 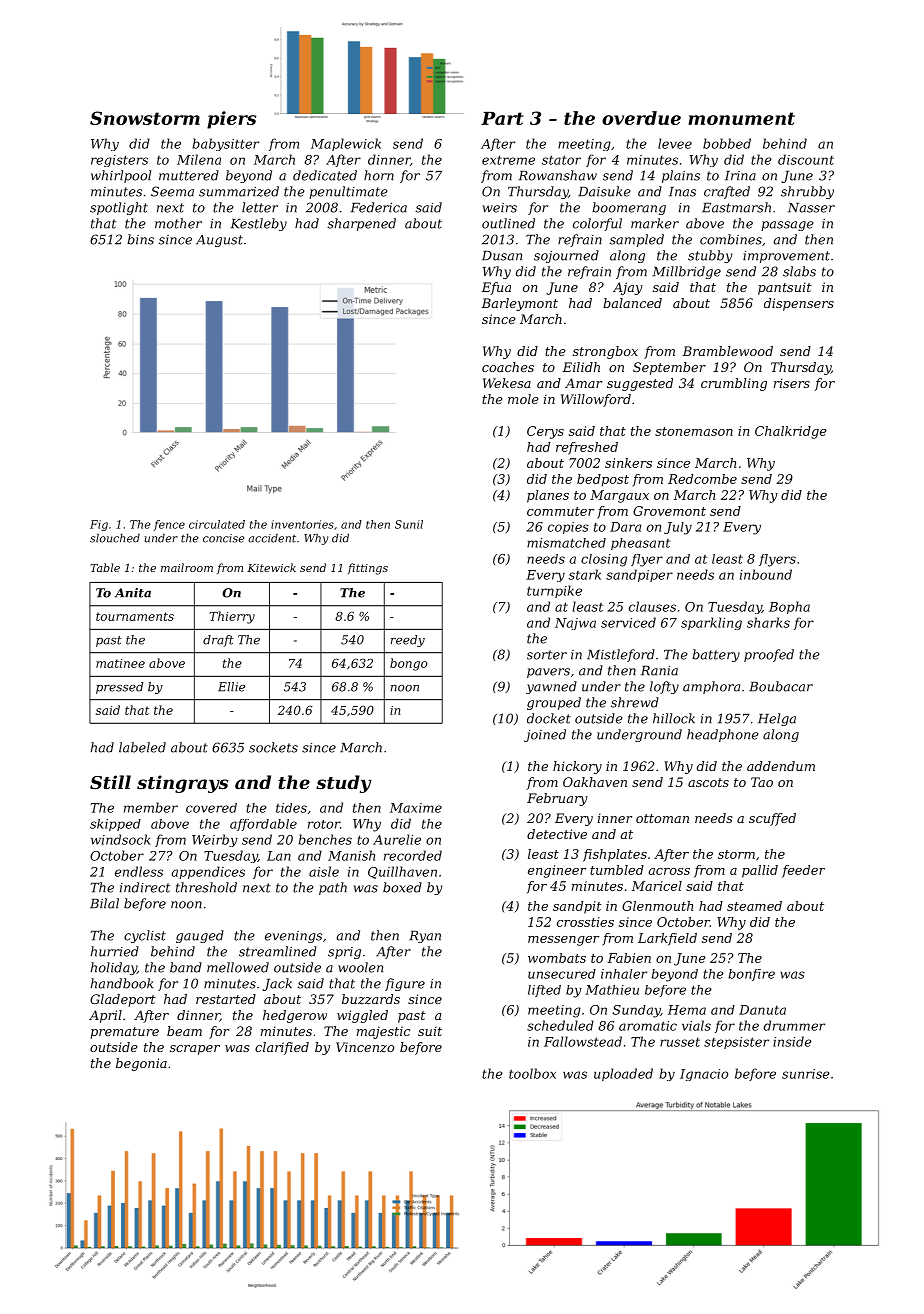 What do you see at coordinates (409, 524) in the screenshot?
I see `Sunil` at bounding box center [409, 524].
